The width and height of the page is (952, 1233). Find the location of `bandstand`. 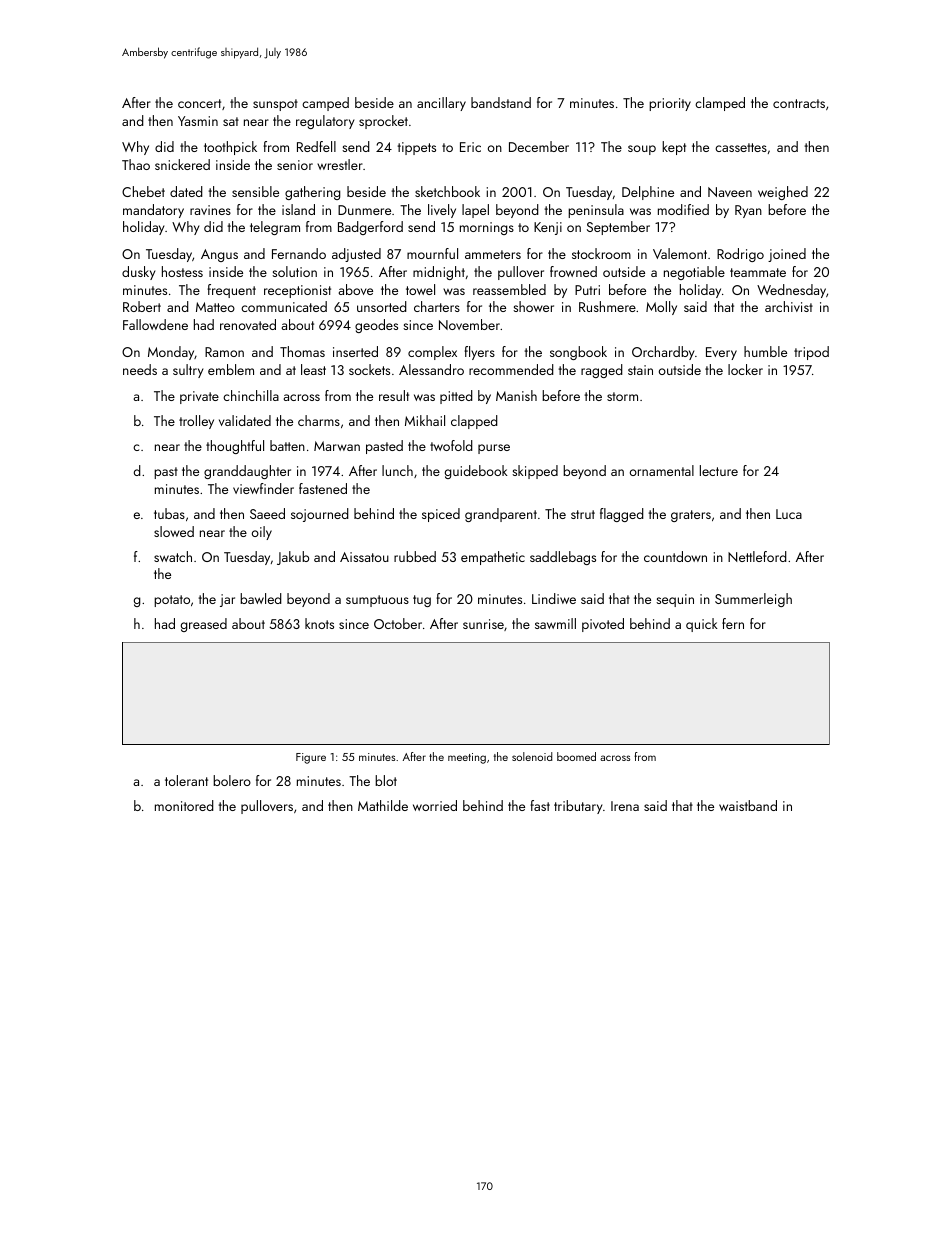

bandstand is located at coordinates (501, 102).
